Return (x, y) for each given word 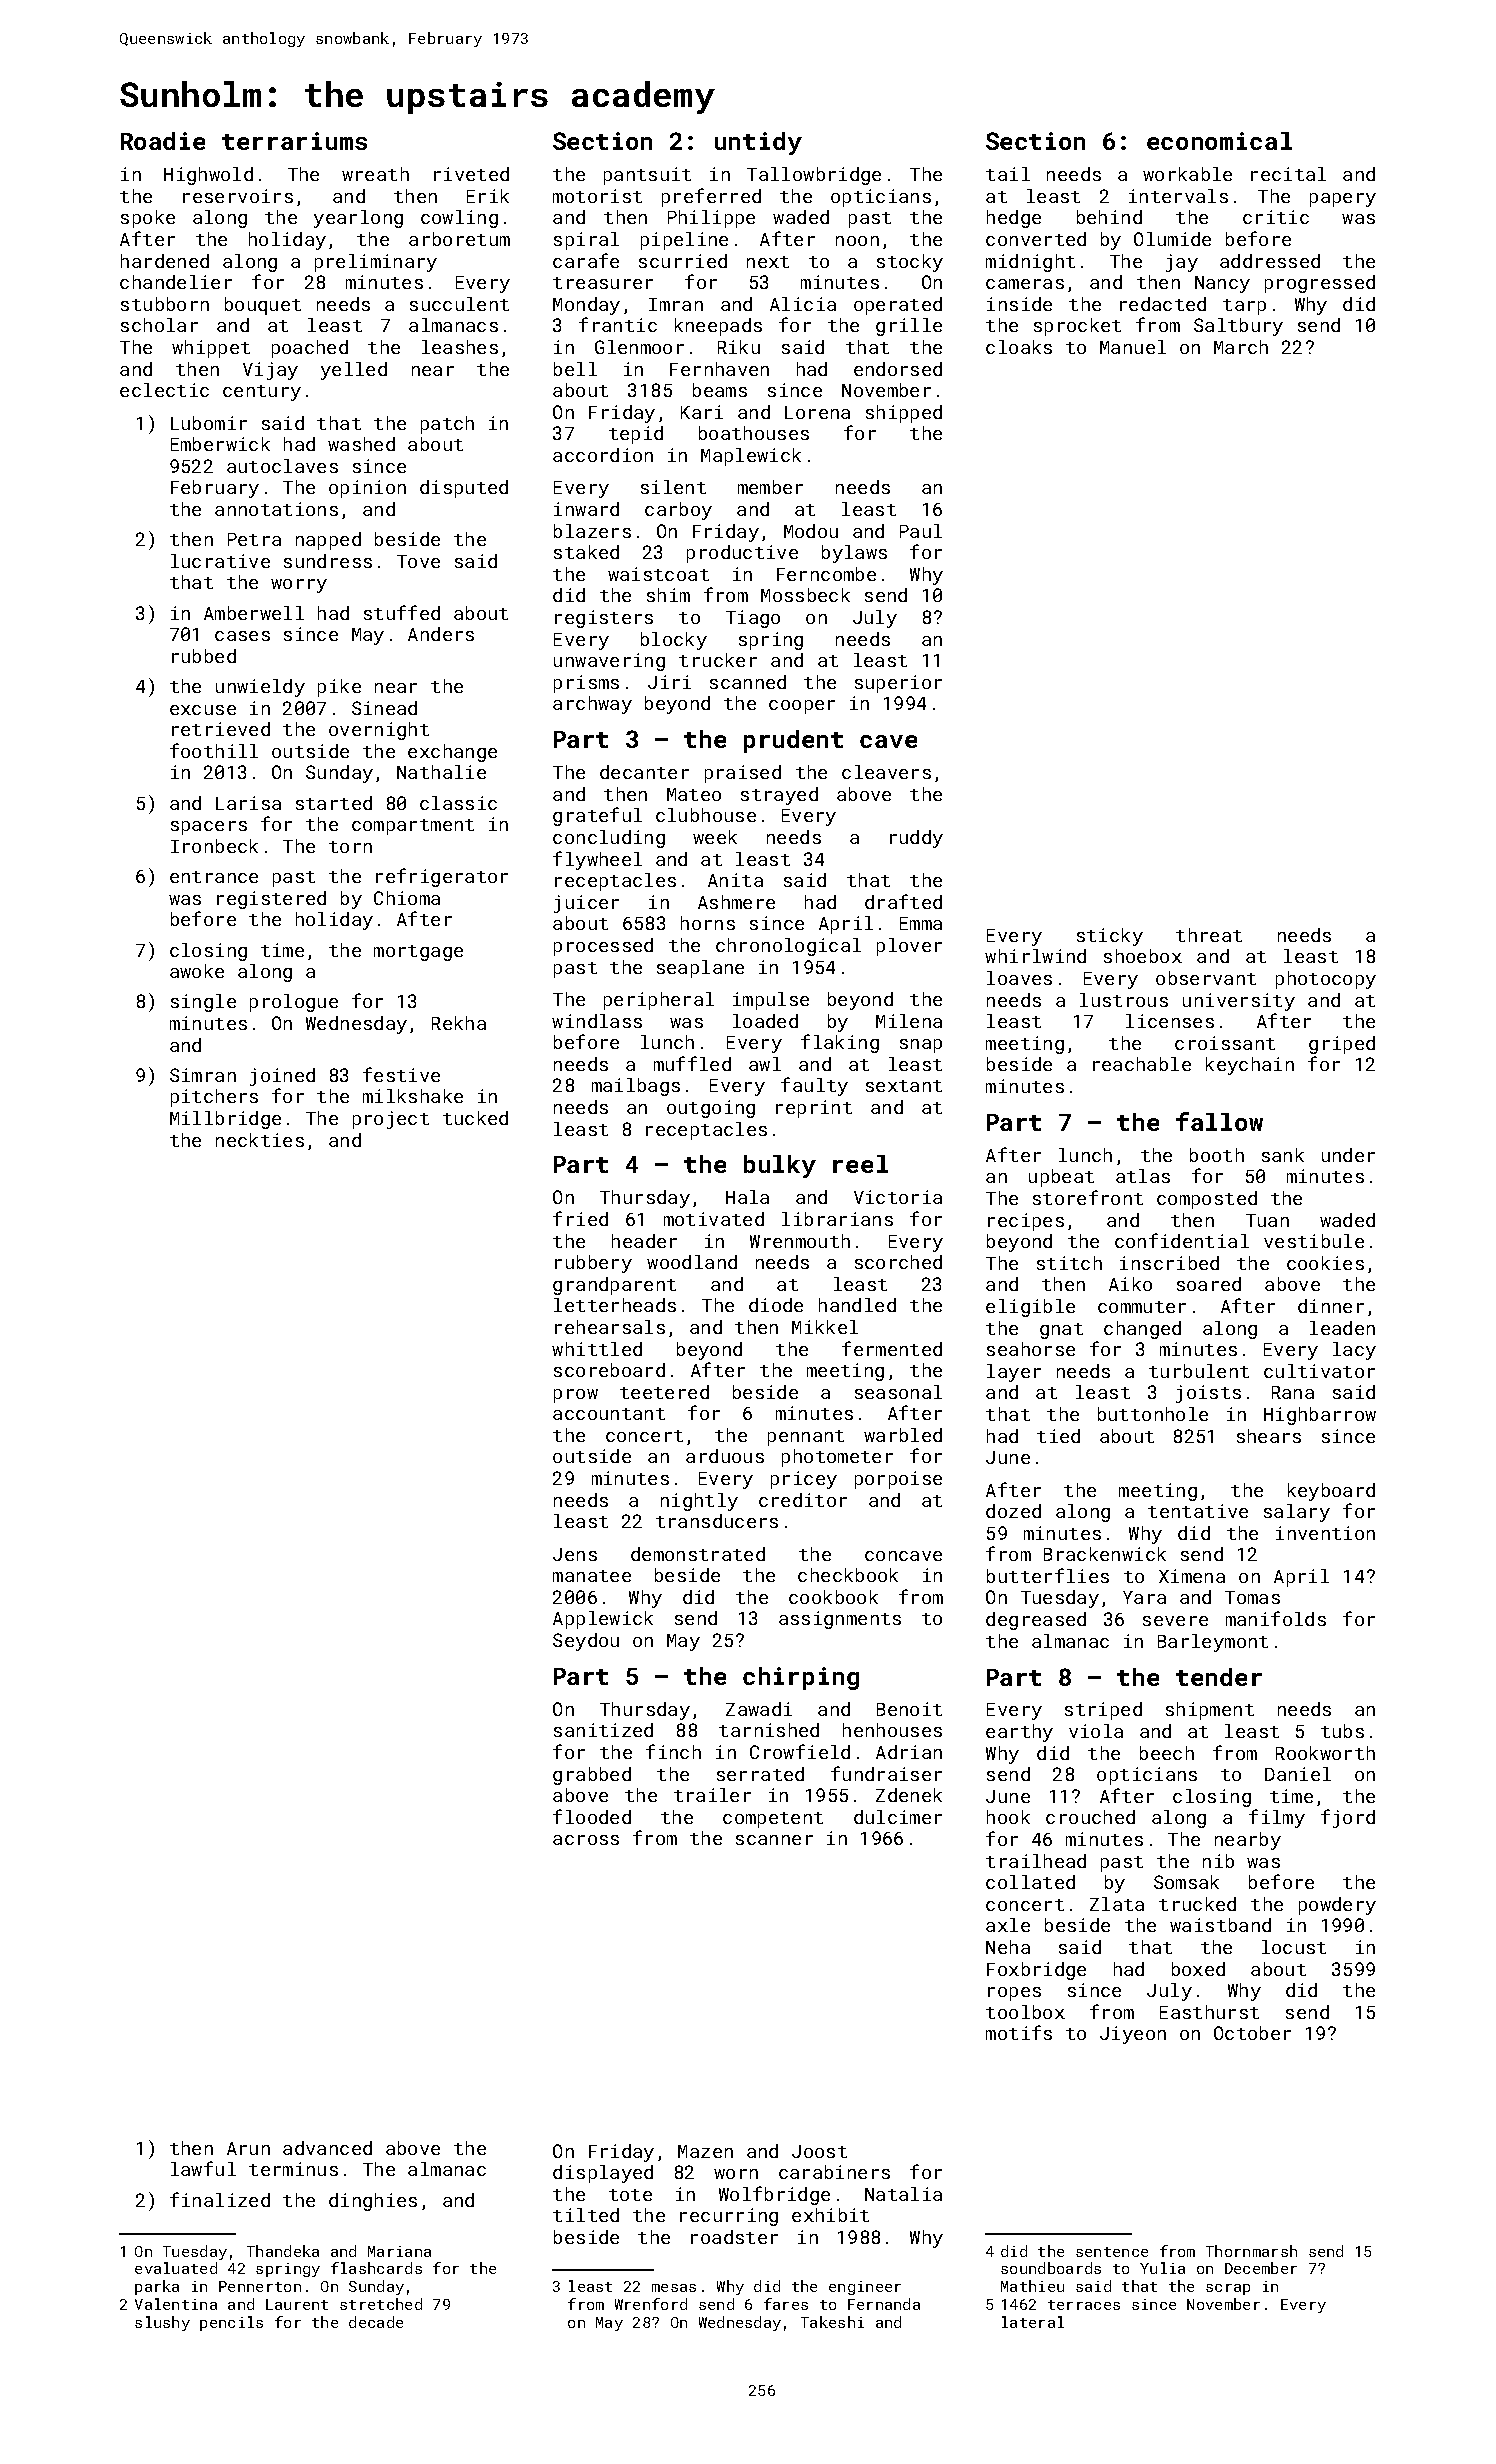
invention (1325, 1533)
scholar (159, 325)
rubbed (204, 656)
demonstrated (698, 1554)
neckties (260, 1140)
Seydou (586, 1642)
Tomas (1252, 1597)
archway (592, 705)
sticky (1110, 937)
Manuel (1133, 347)
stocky (910, 263)
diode (776, 1305)
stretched (381, 2304)
